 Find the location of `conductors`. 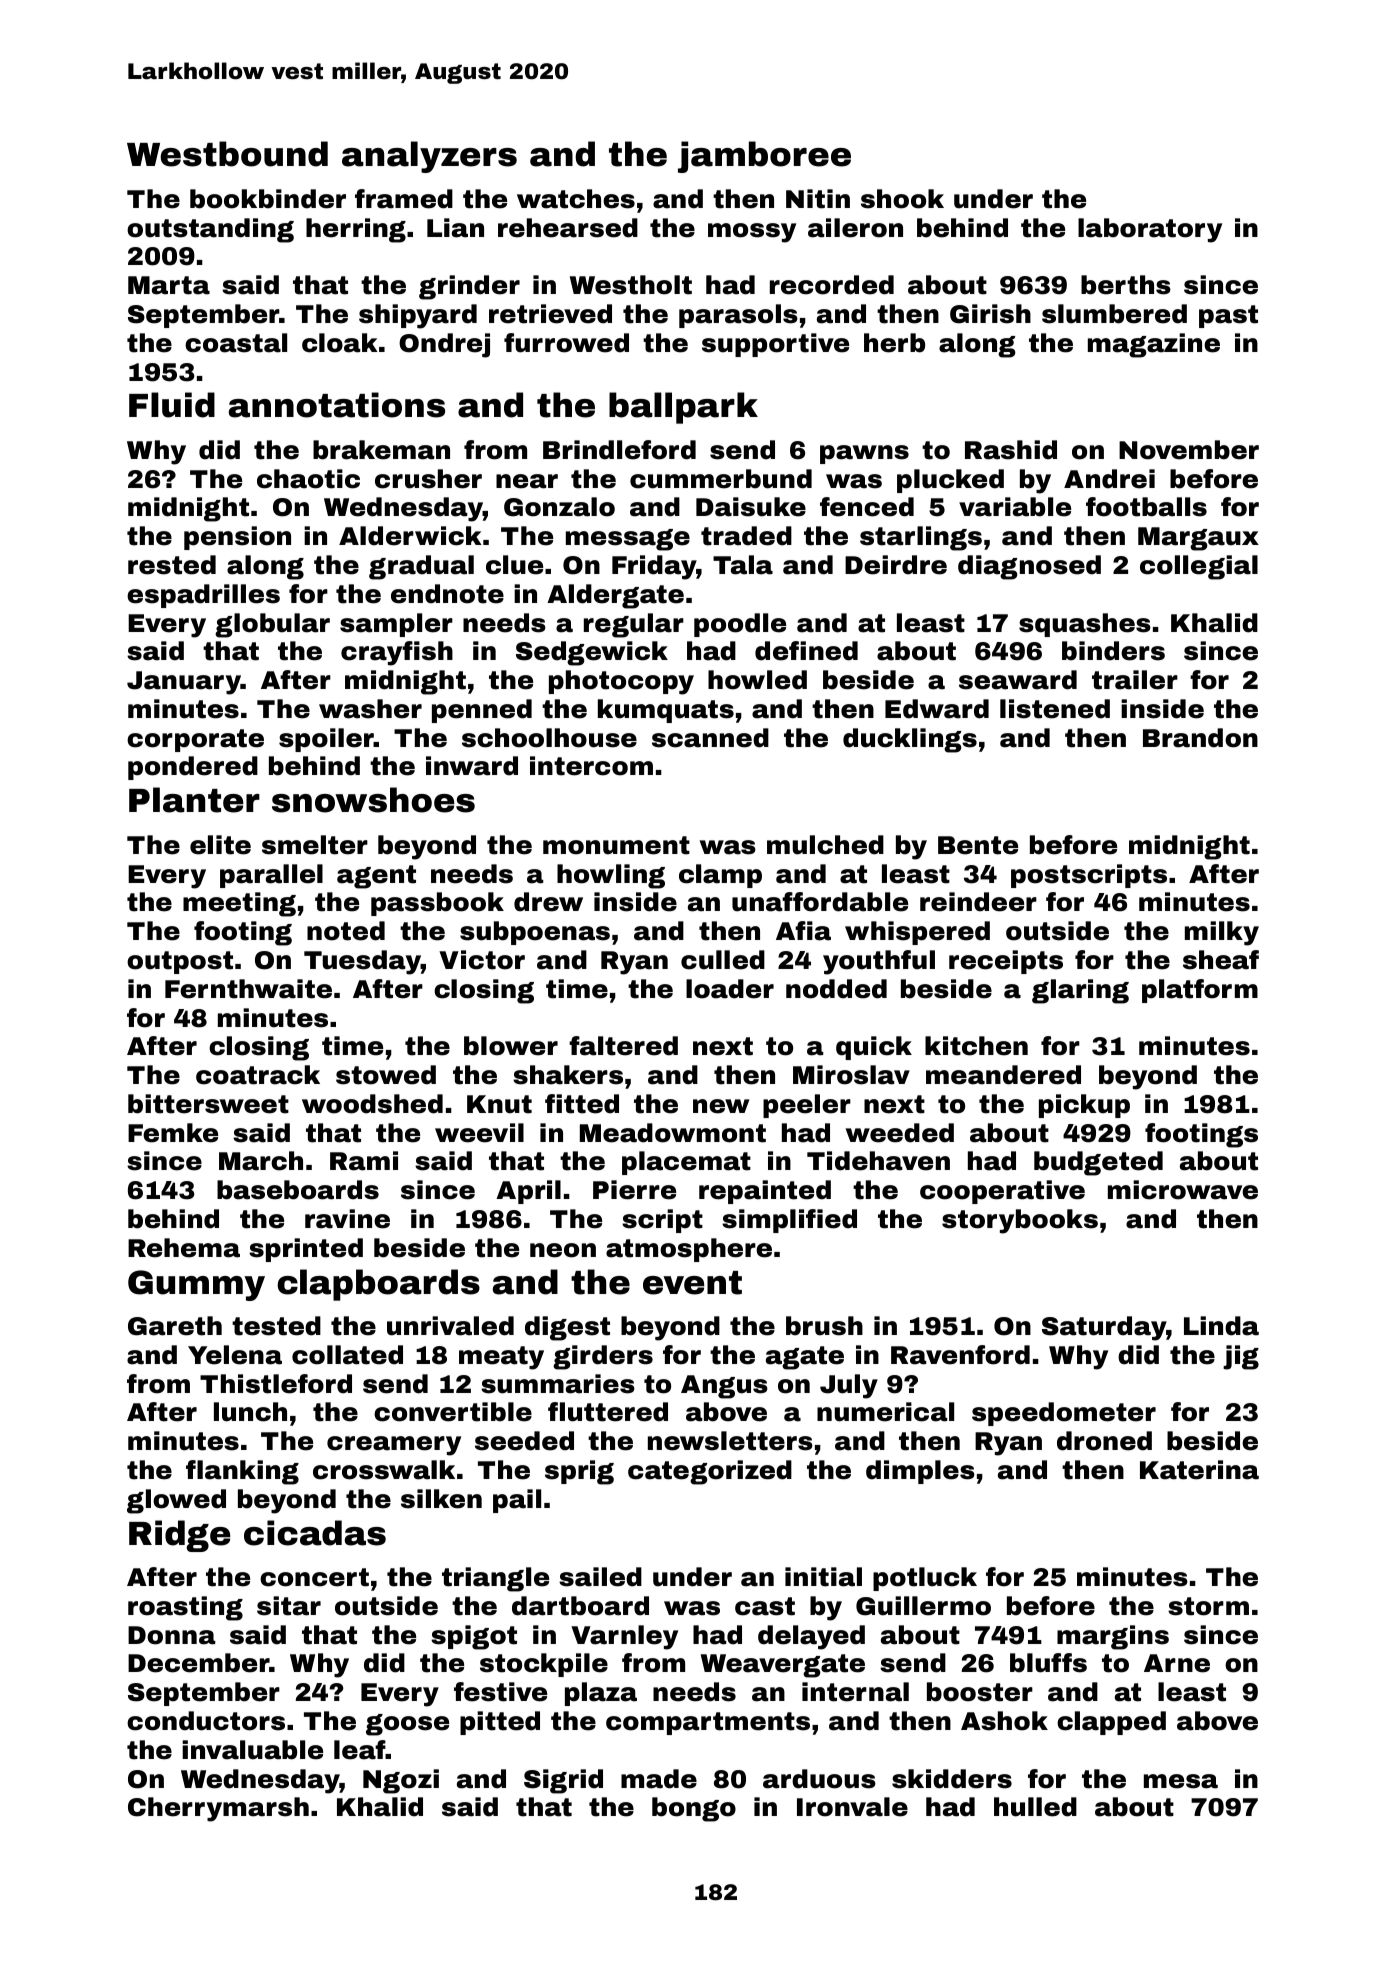

conductors is located at coordinates (206, 1721).
